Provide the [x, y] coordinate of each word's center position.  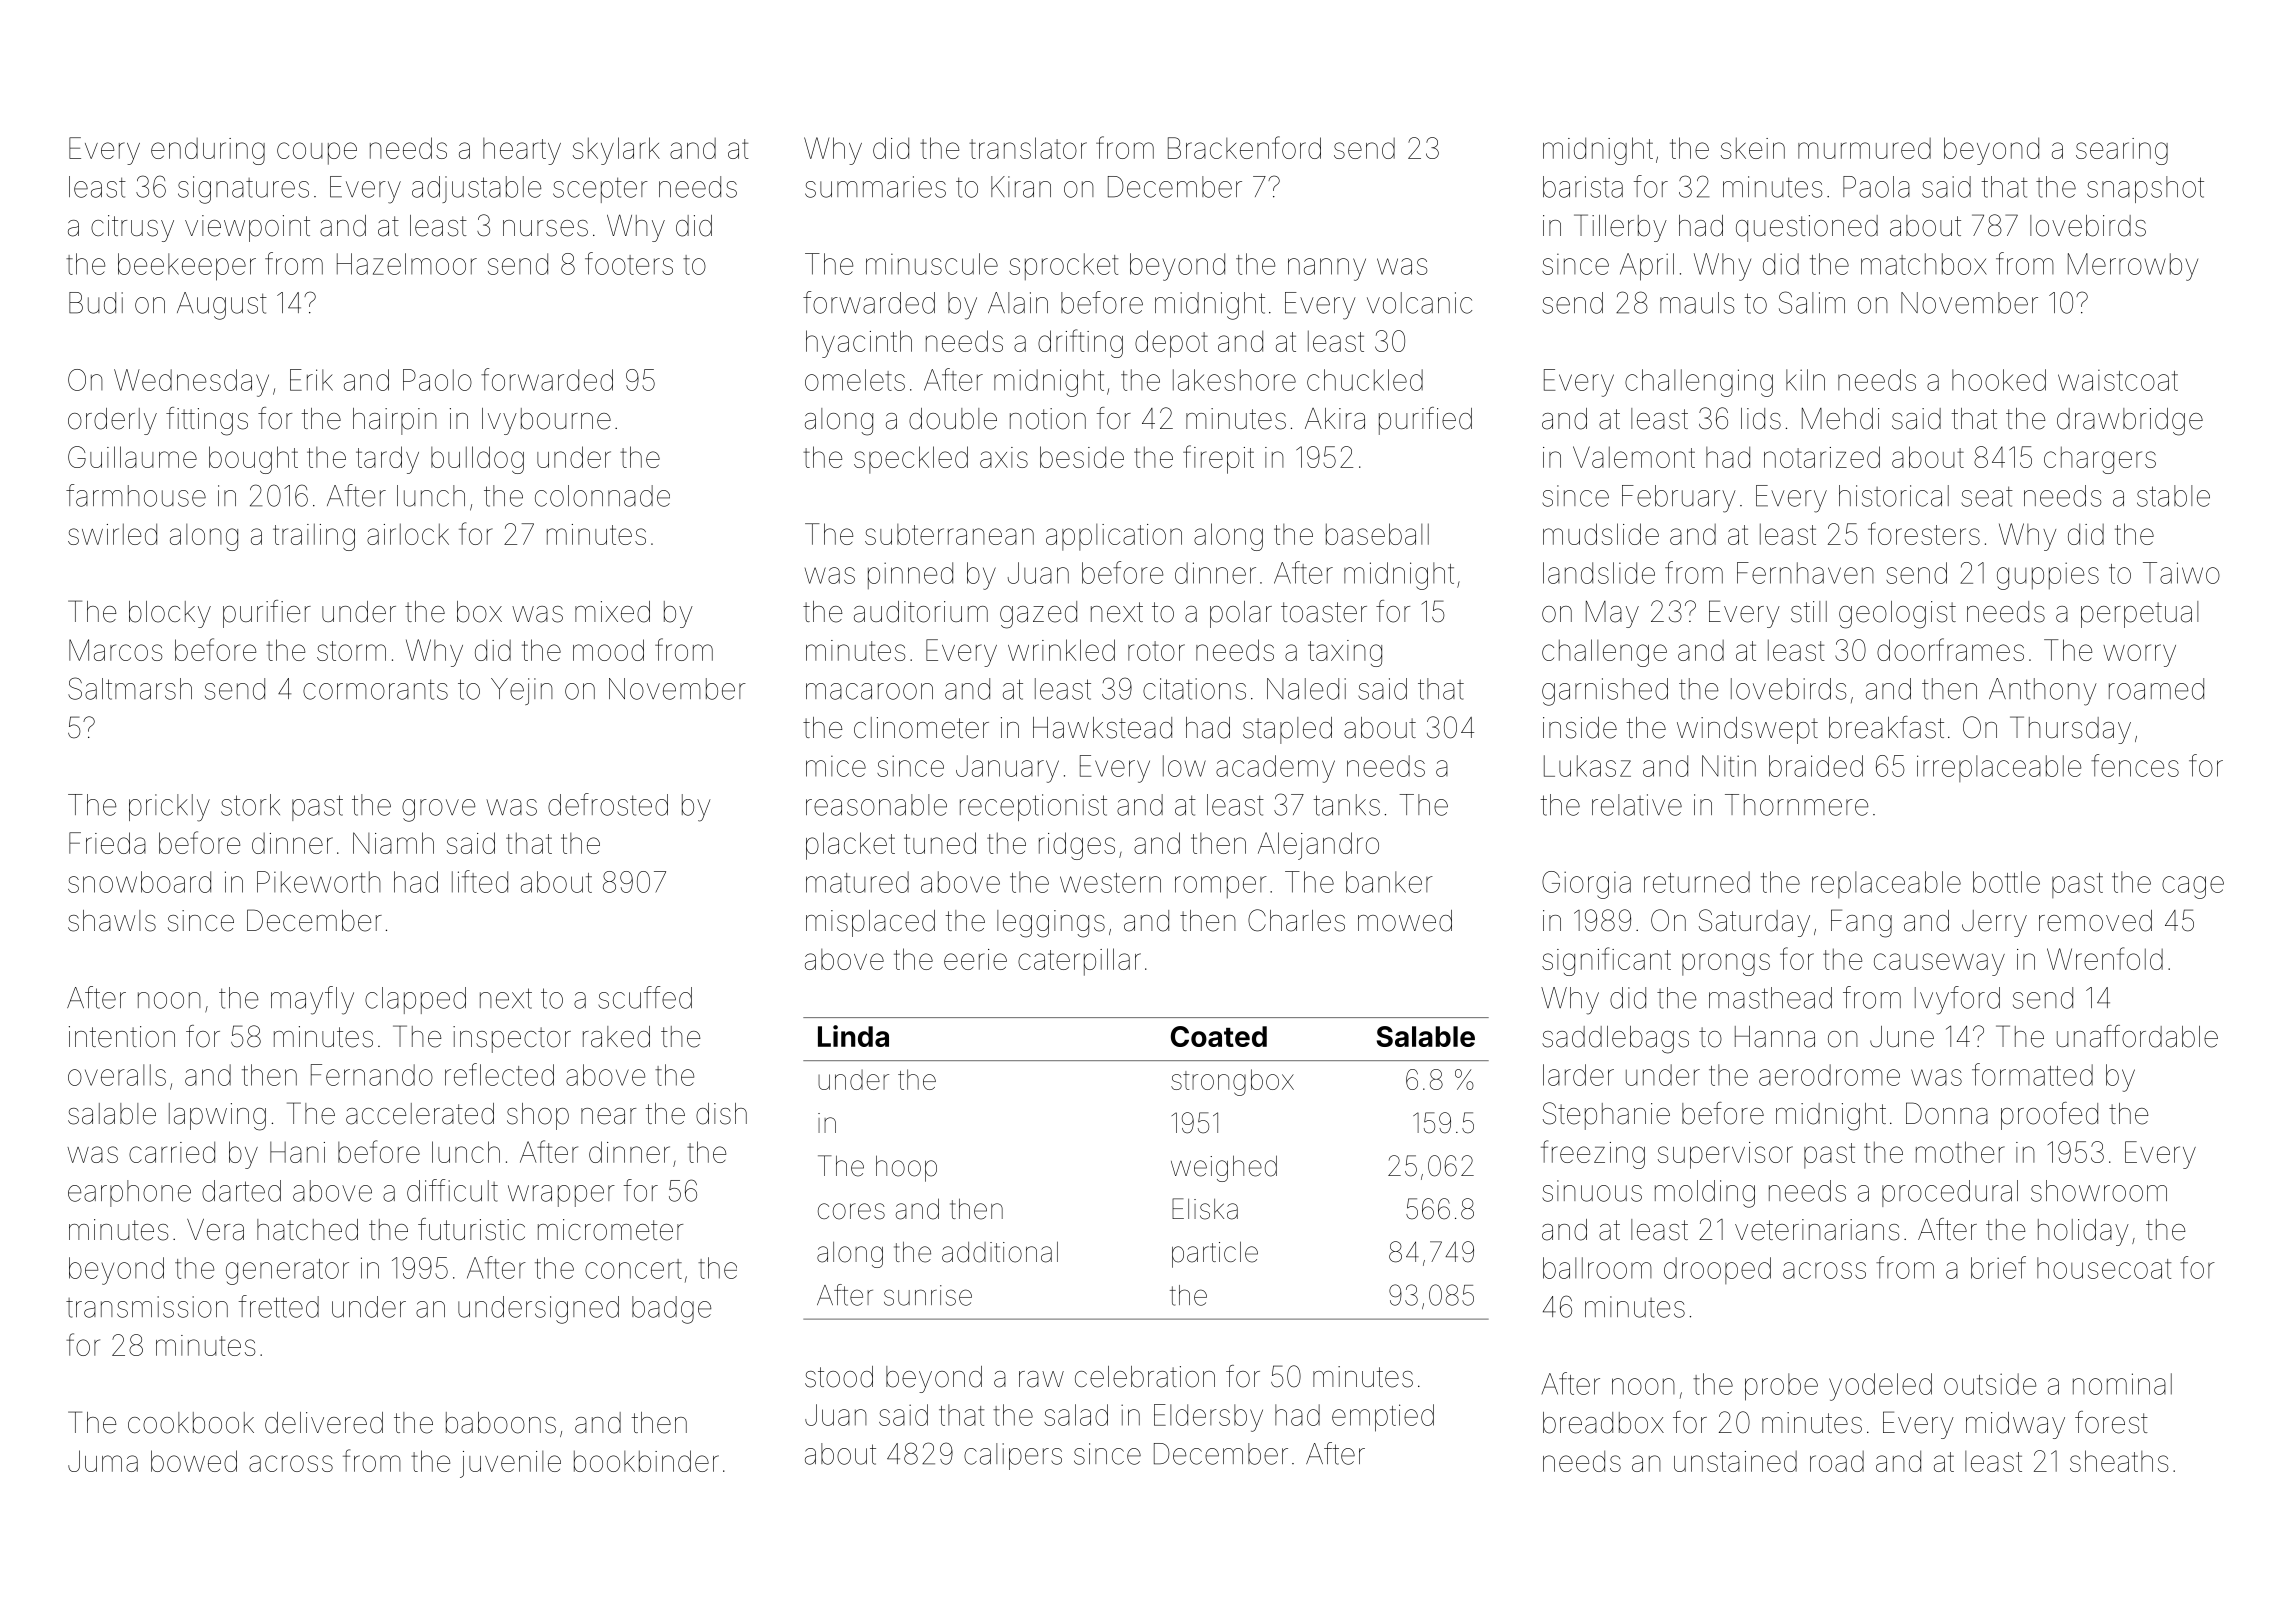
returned [1697, 882]
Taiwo [2181, 573]
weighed [1224, 1168]
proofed [2049, 1116]
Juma [103, 1461]
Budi [96, 303]
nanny [1327, 269]
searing [2122, 151]
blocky [170, 614]
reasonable [876, 805]
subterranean [949, 534]
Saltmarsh [130, 688]
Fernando [372, 1075]
